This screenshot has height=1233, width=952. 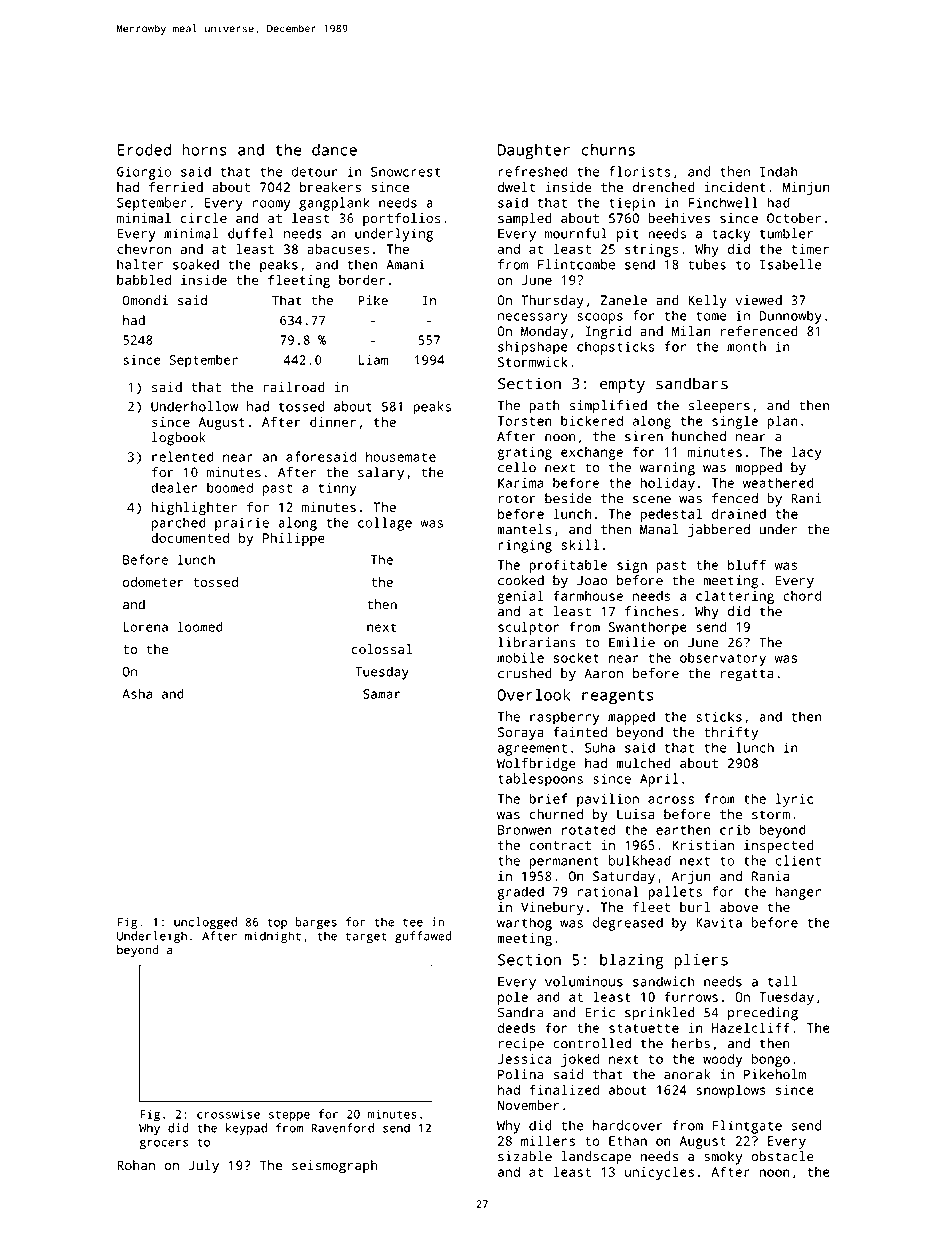 What do you see at coordinates (517, 499) in the screenshot?
I see `rotor` at bounding box center [517, 499].
